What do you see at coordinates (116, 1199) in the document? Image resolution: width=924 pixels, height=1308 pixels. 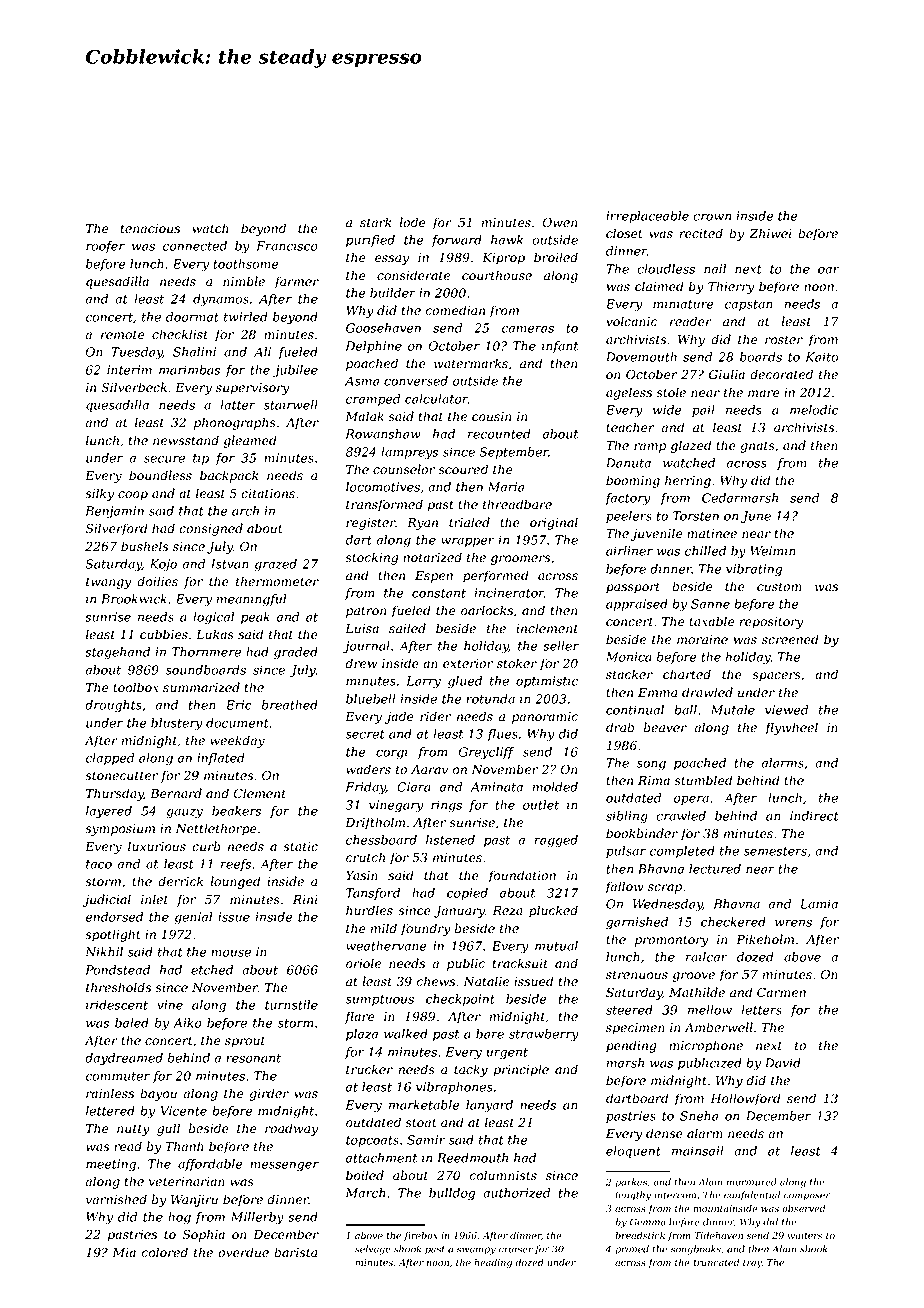 I see `varnished` at bounding box center [116, 1199].
